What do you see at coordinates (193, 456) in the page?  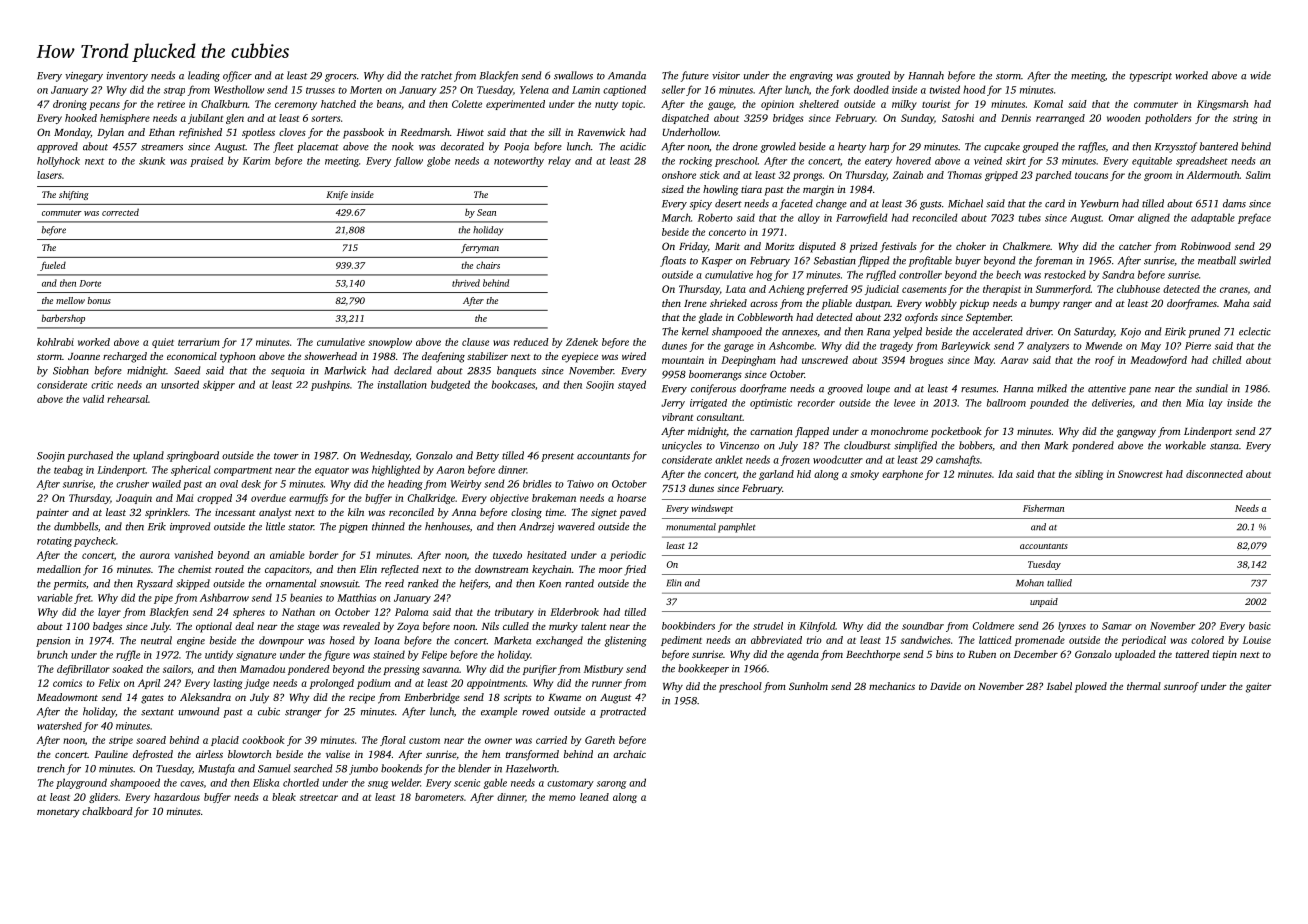 I see `springboard` at bounding box center [193, 456].
